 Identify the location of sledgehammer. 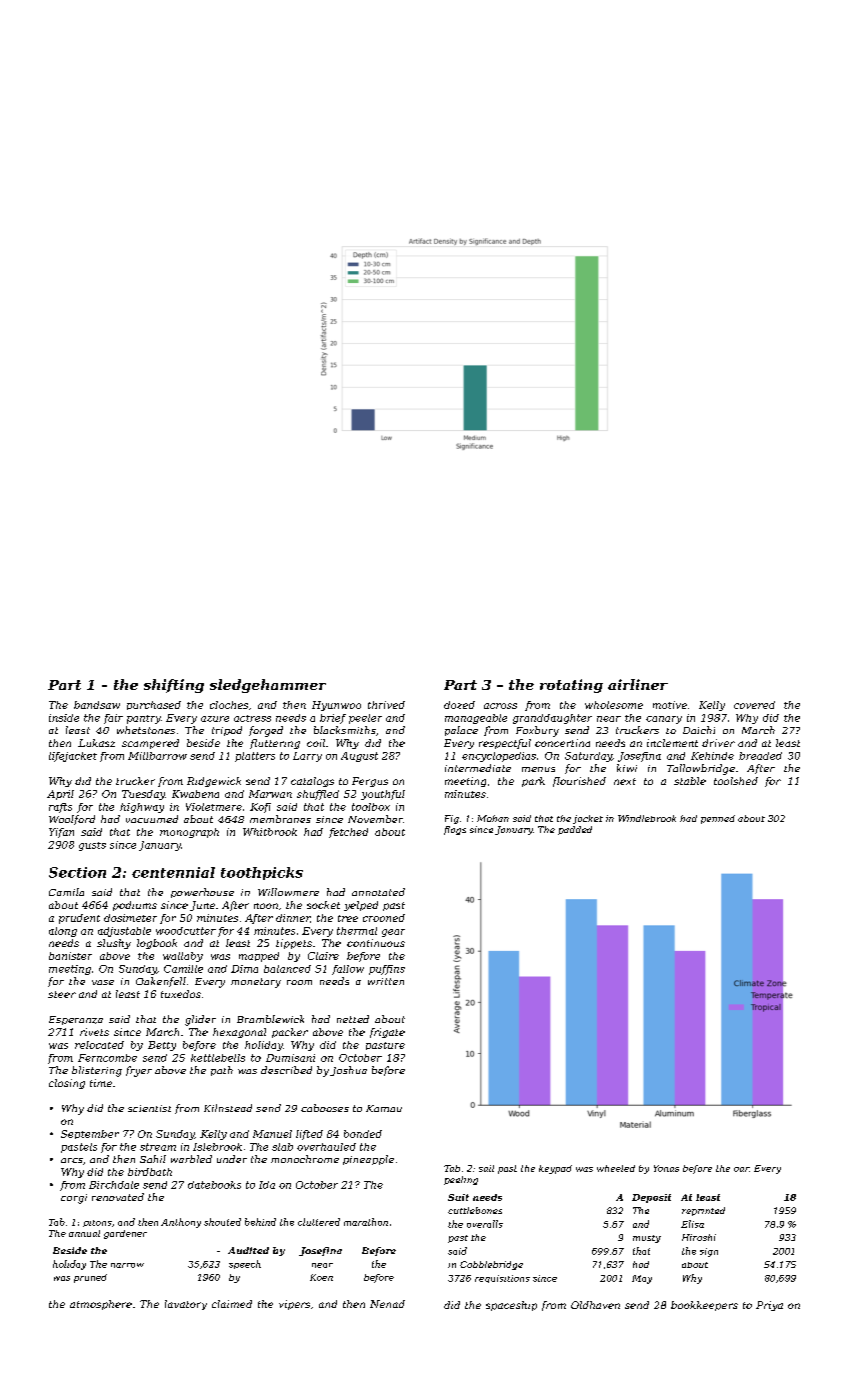
(268, 686).
